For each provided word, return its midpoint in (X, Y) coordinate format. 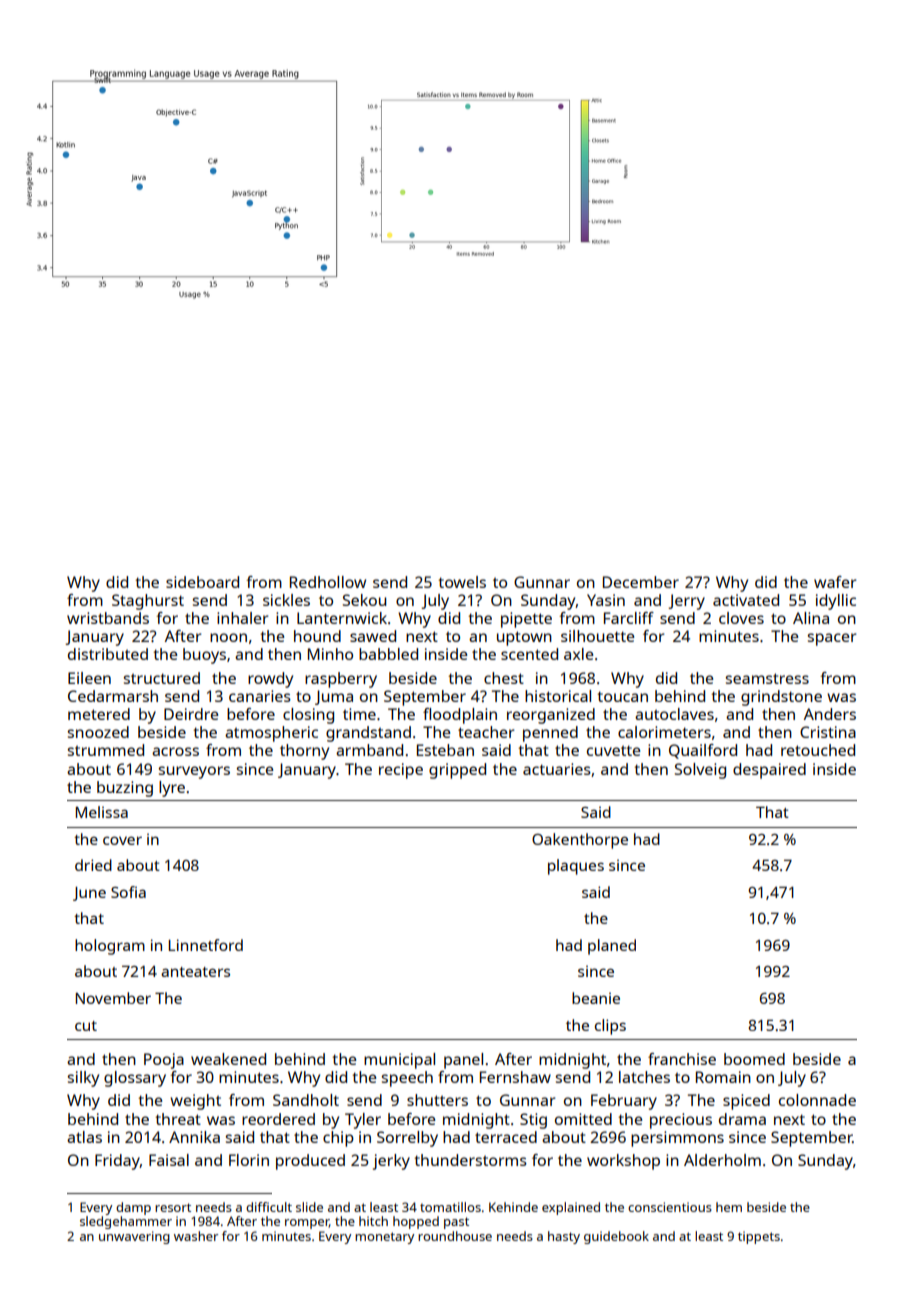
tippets (759, 1237)
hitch (373, 1221)
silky (83, 1079)
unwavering (134, 1237)
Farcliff (629, 618)
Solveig (700, 771)
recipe (401, 771)
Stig (533, 1121)
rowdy (270, 680)
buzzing (125, 789)
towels (462, 582)
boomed (754, 1059)
